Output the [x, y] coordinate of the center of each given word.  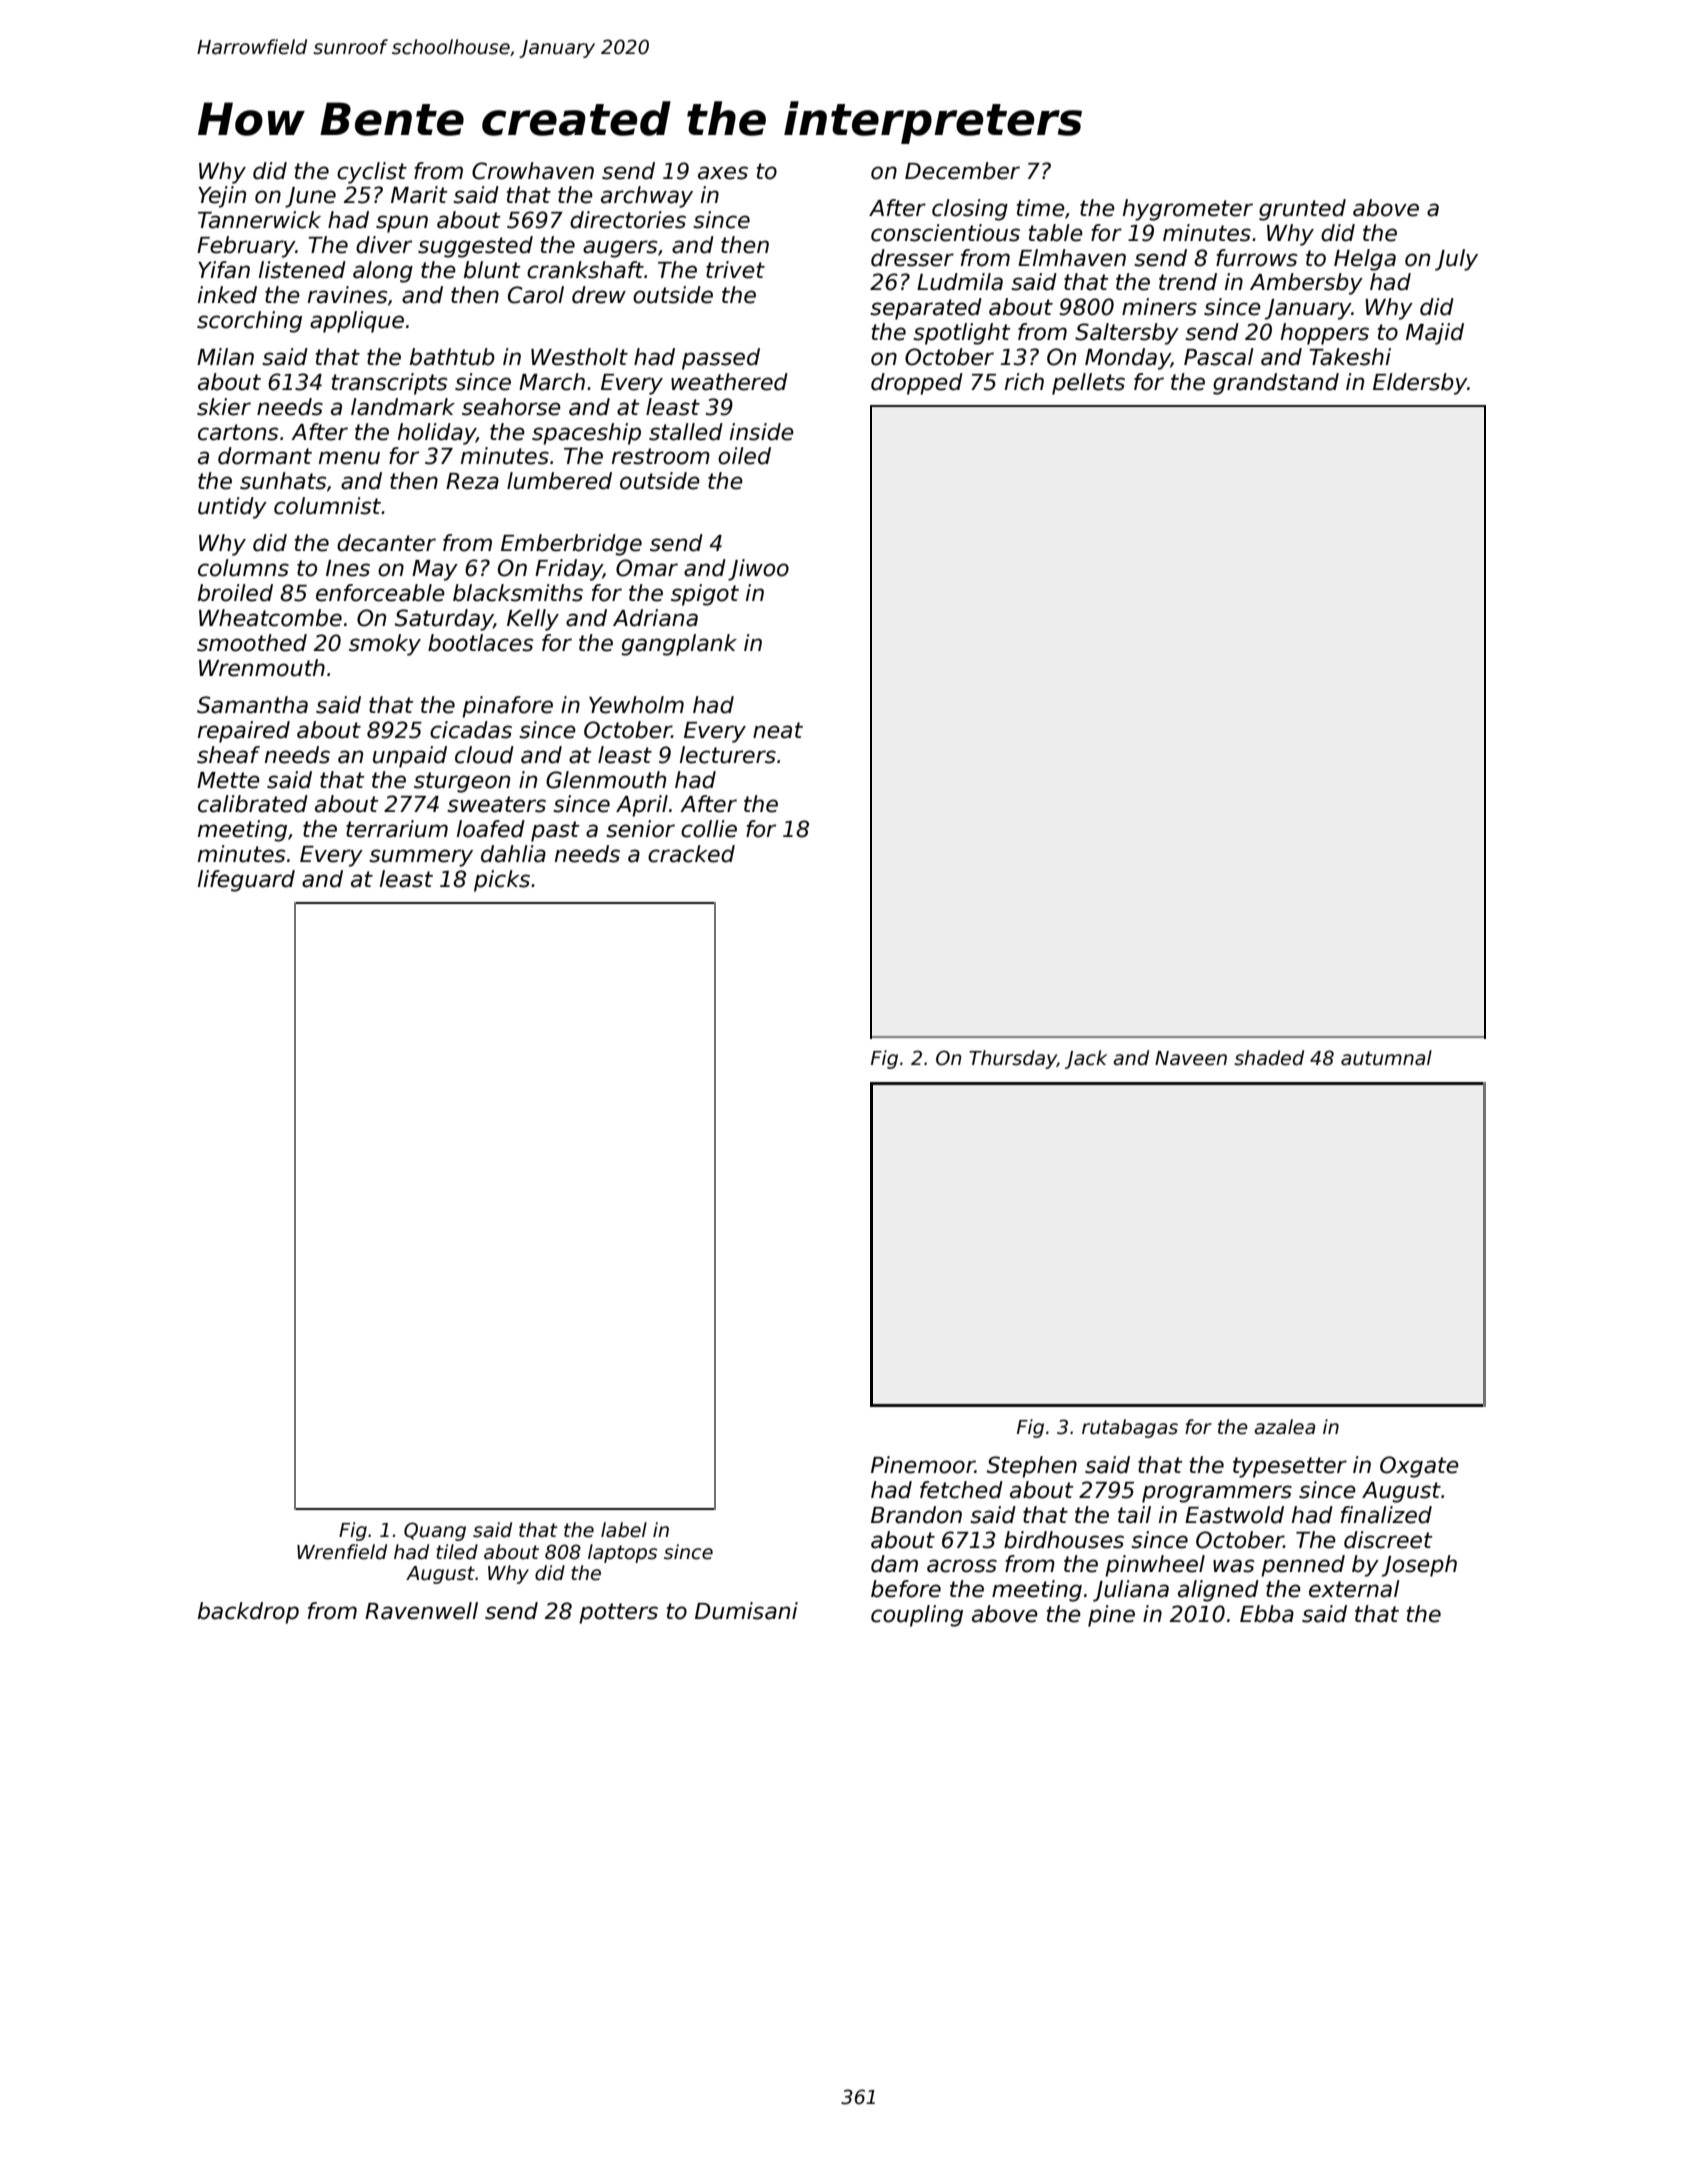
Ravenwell [421, 1611]
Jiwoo [758, 570]
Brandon [916, 1515]
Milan [225, 357]
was [1233, 1566]
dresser [912, 258]
